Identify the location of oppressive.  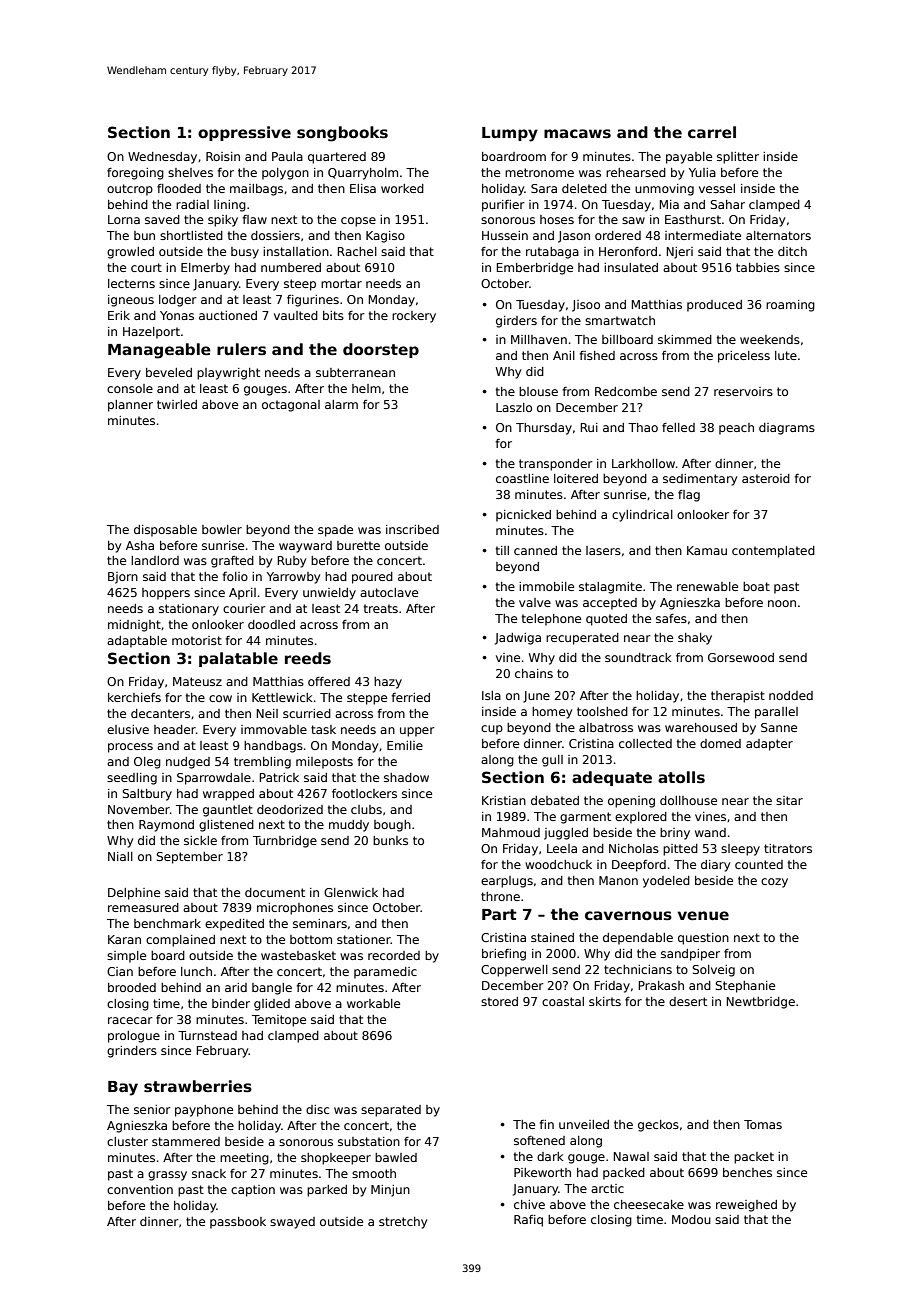
(244, 133).
